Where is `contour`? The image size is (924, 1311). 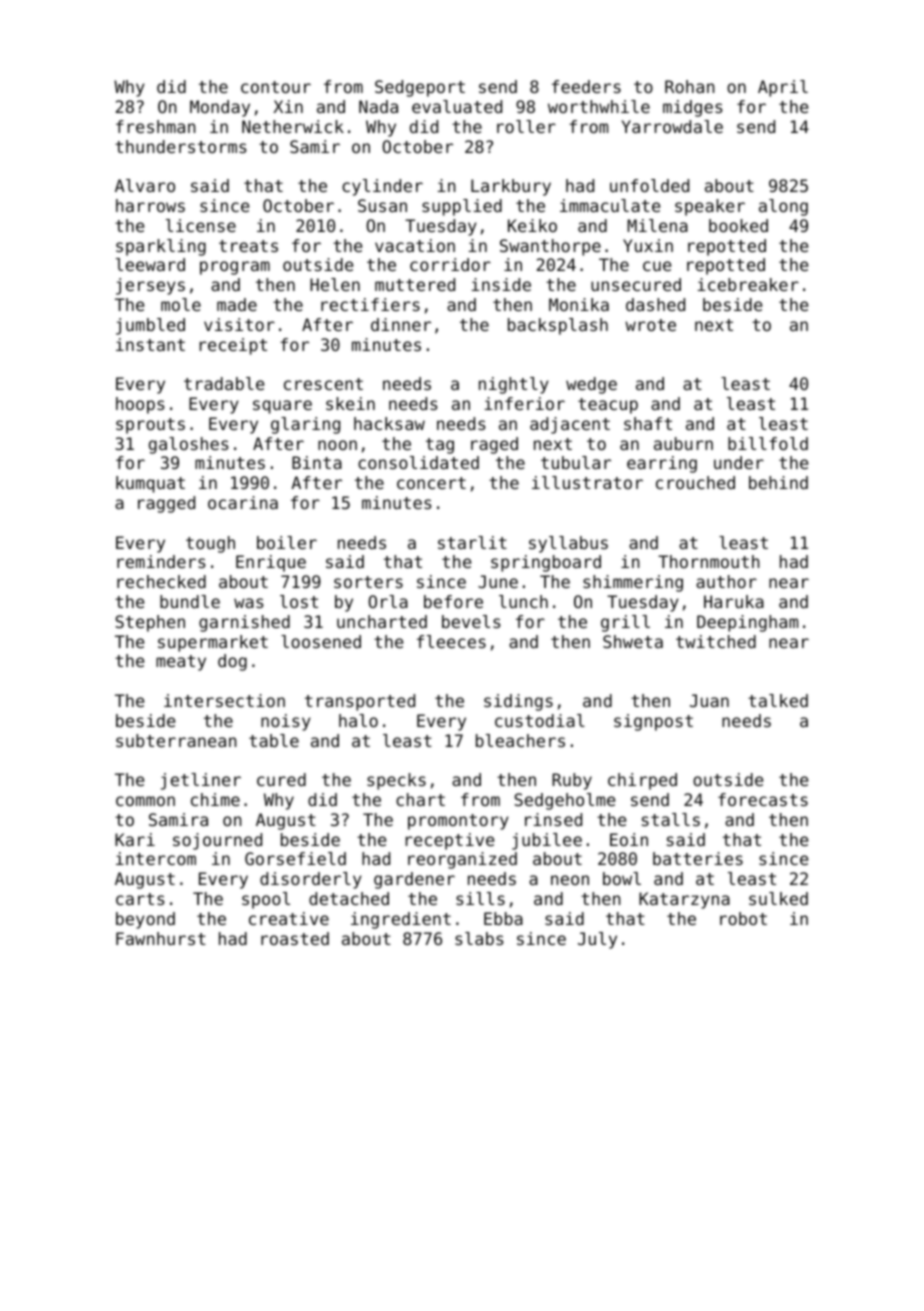
contour is located at coordinates (276, 87).
